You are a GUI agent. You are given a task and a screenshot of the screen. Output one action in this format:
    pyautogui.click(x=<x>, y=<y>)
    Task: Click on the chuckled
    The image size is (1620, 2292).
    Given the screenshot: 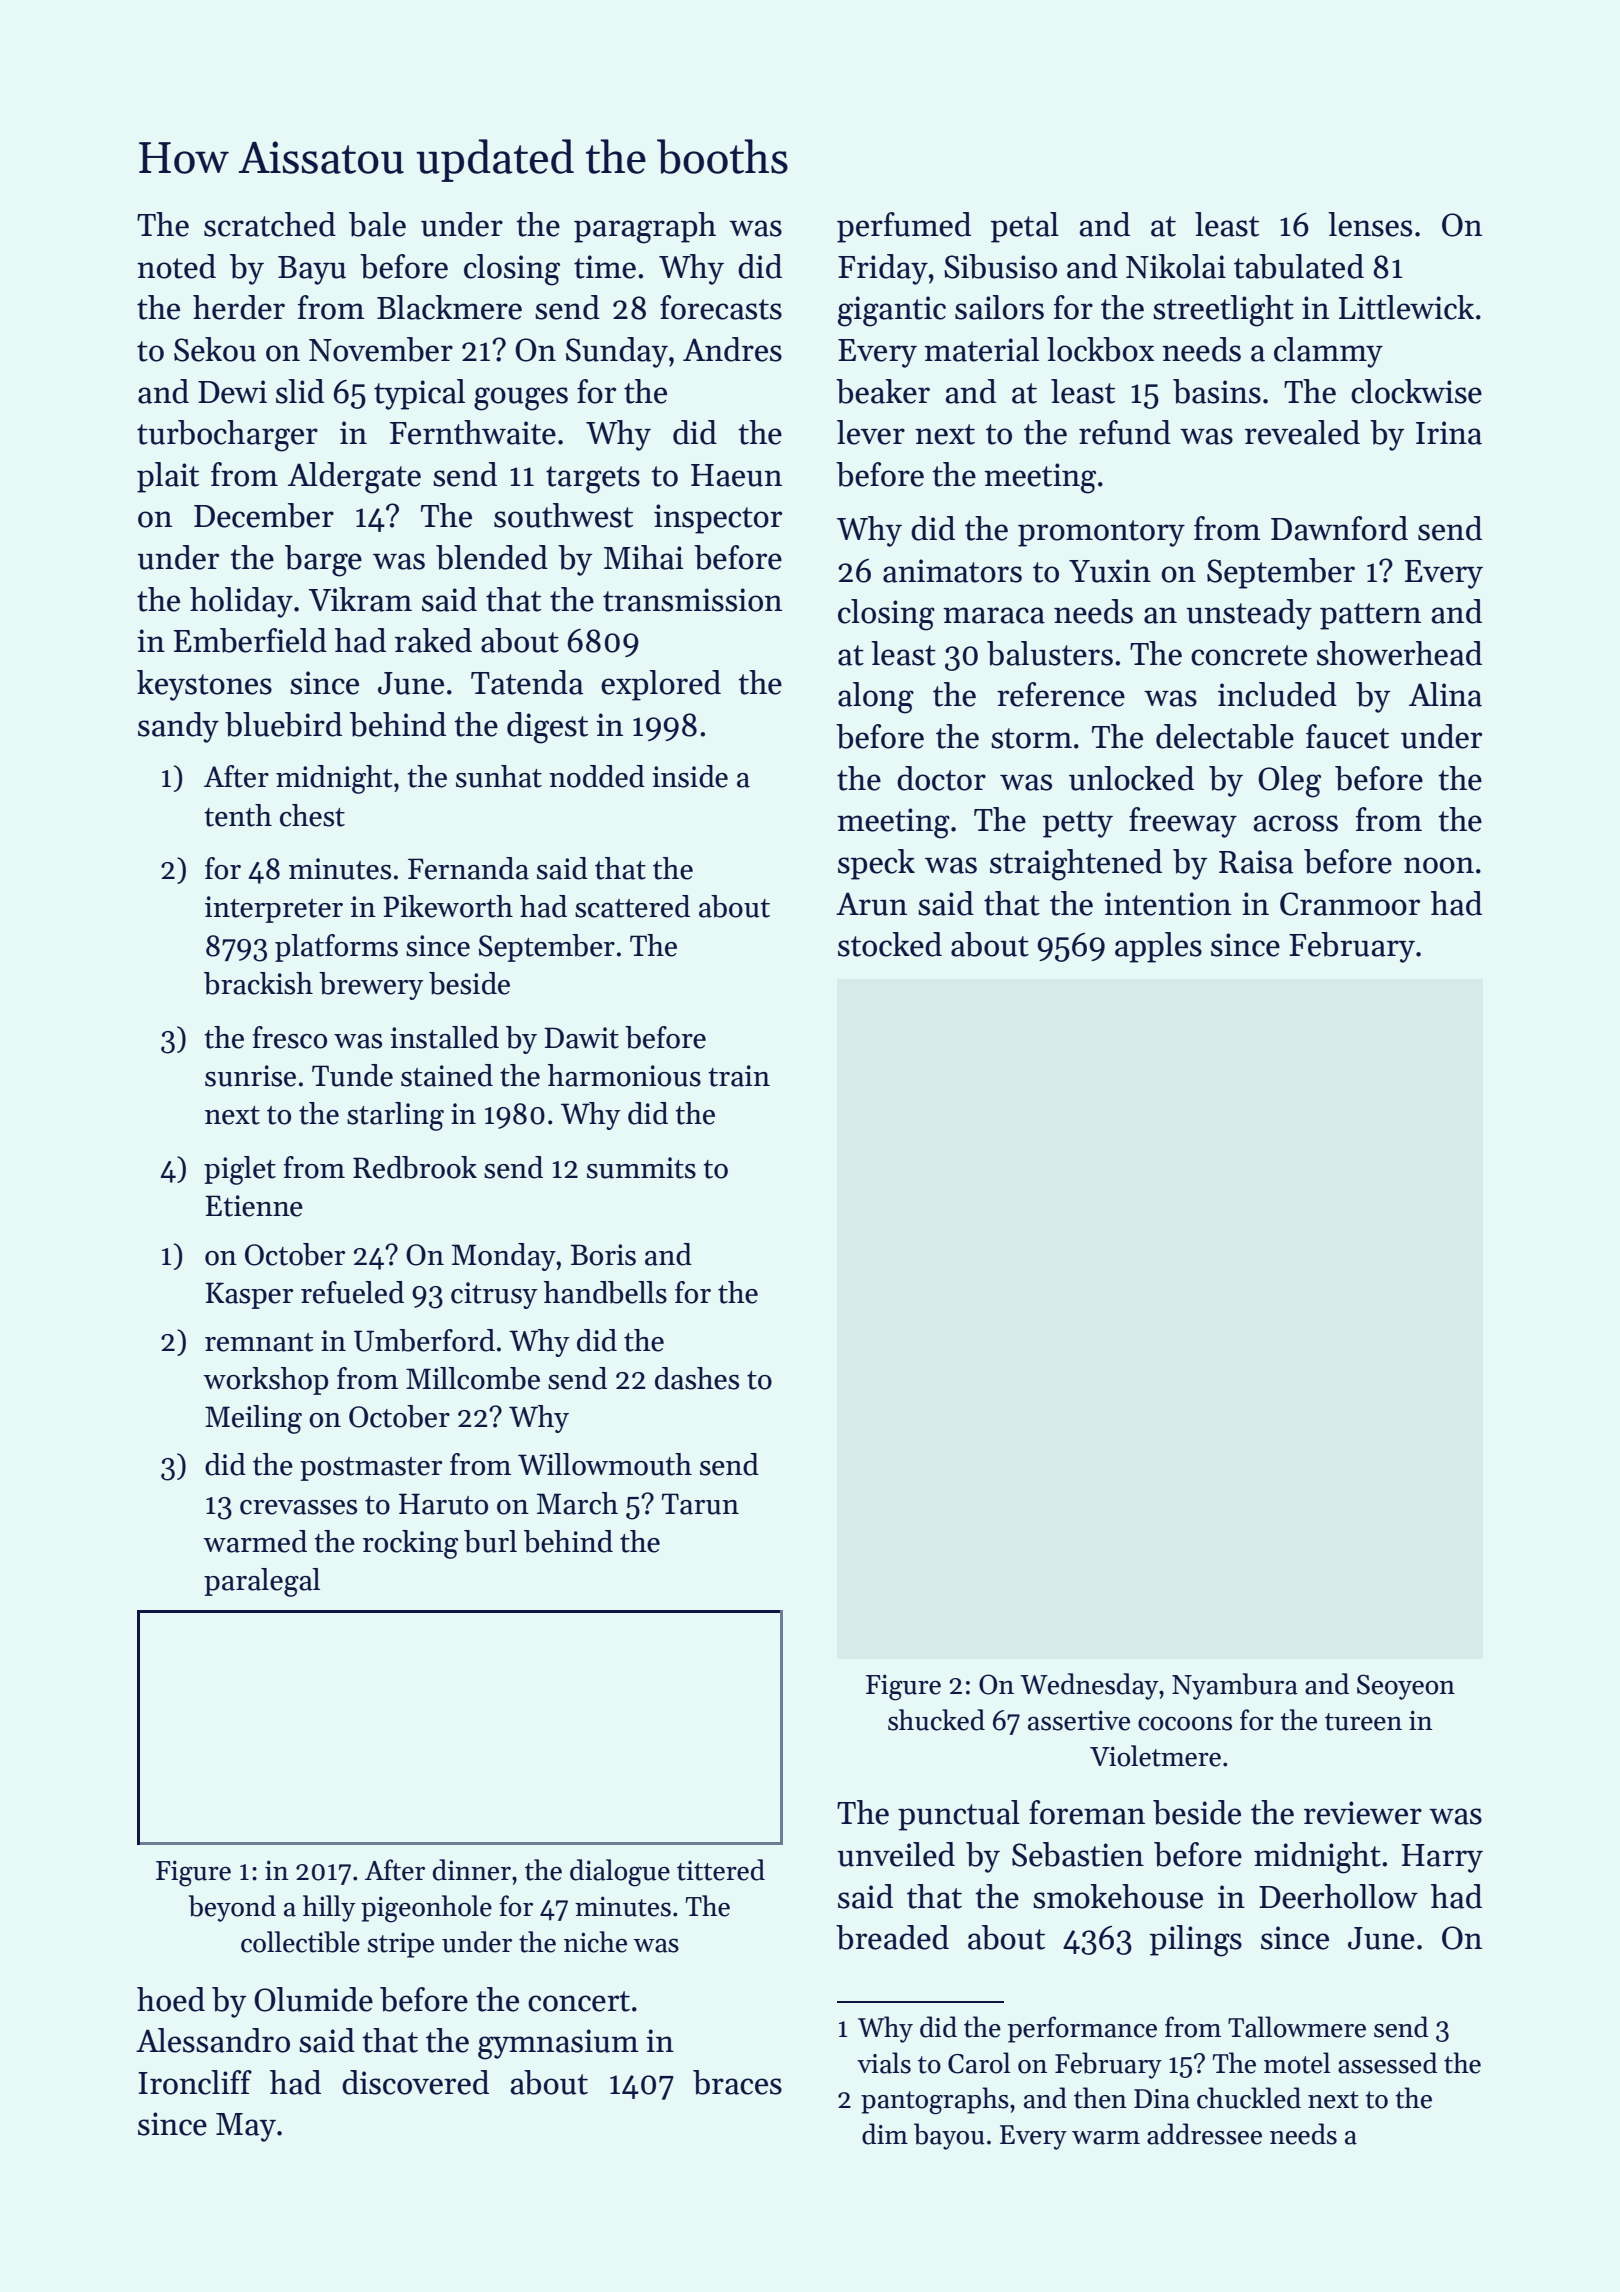 What is the action you would take?
    pyautogui.click(x=1249, y=2098)
